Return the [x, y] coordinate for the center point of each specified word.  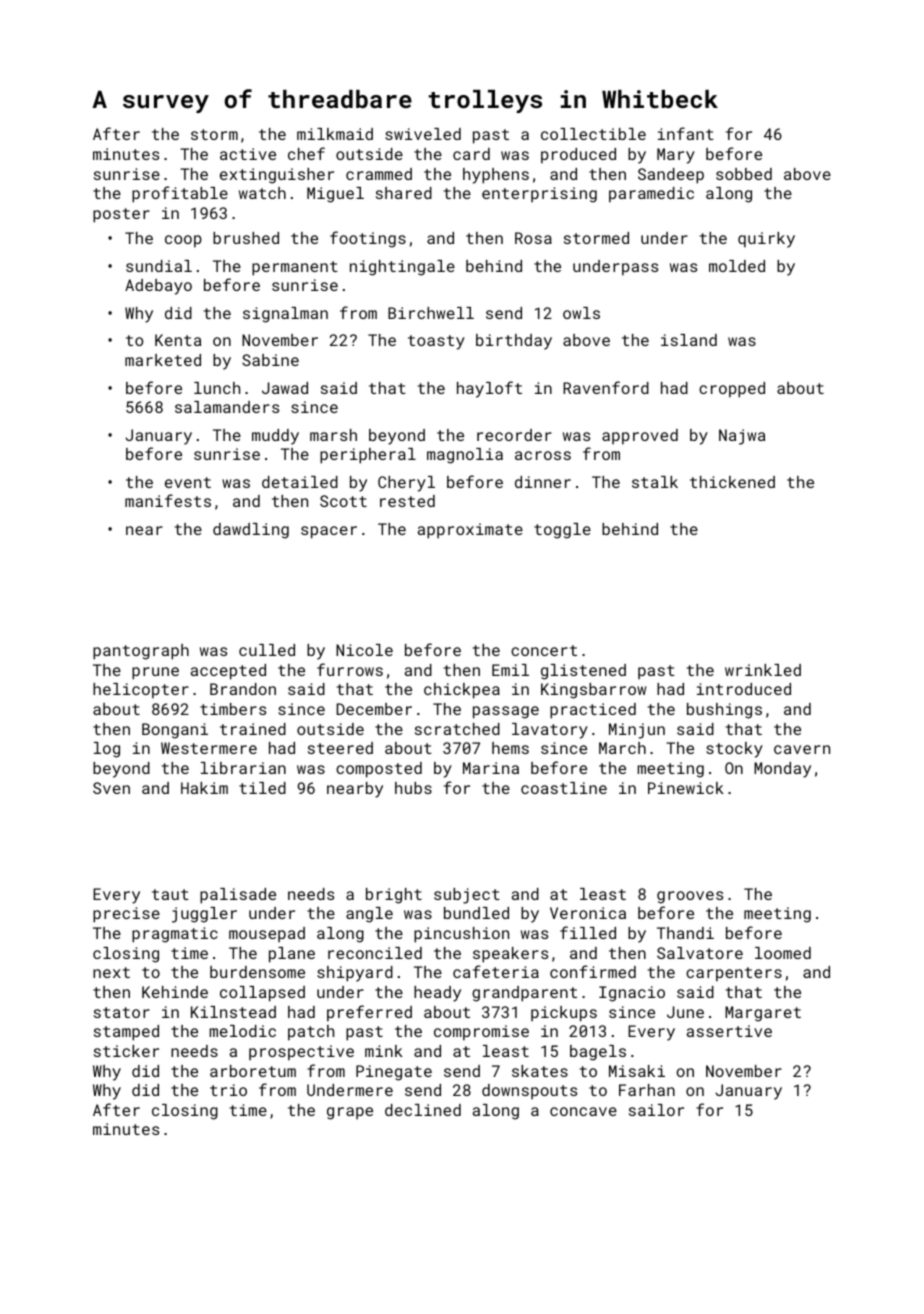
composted [379, 770]
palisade [238, 896]
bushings [724, 711]
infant [686, 133]
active [248, 154]
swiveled [423, 134]
